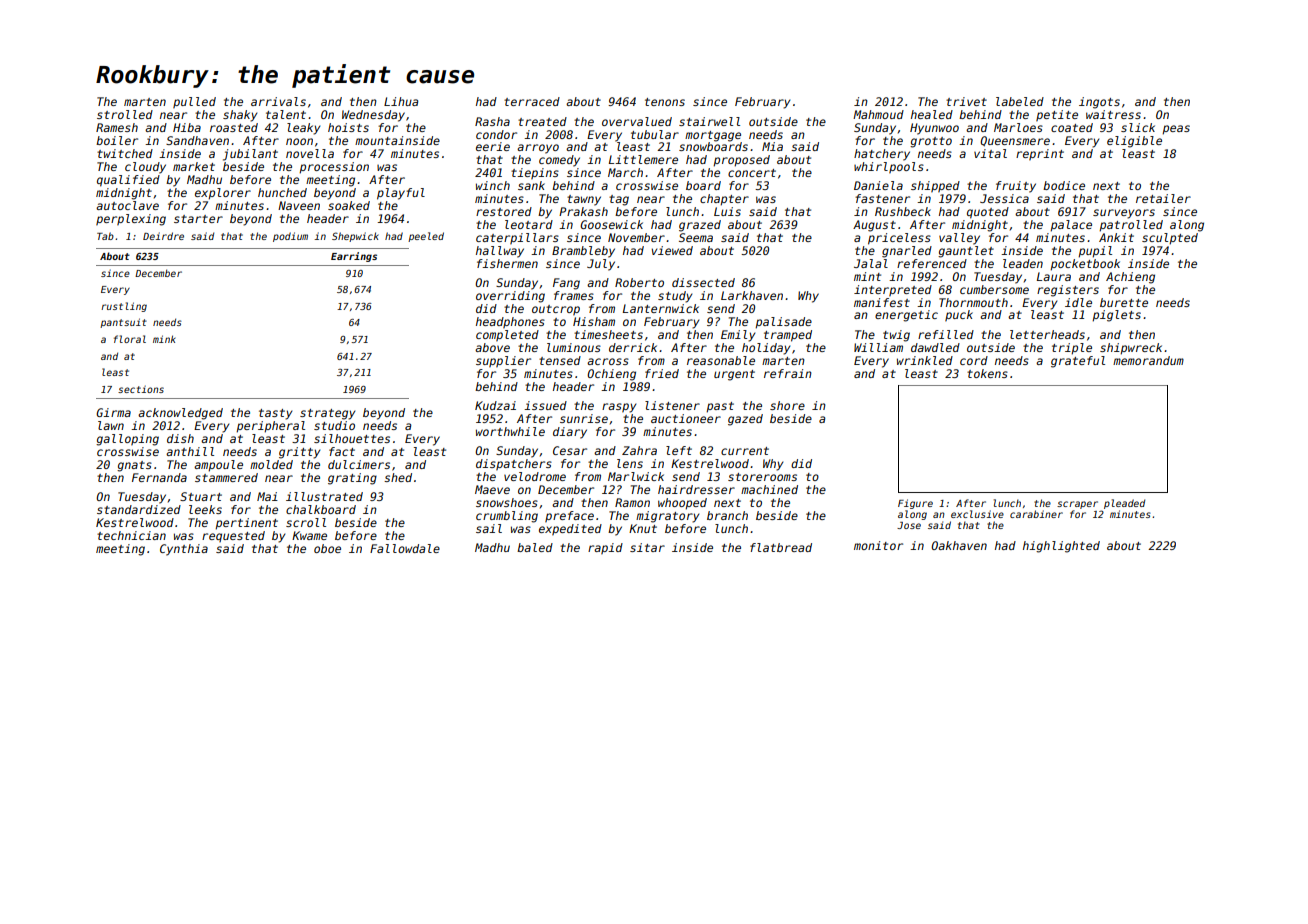  I want to click on baled, so click(535, 547).
